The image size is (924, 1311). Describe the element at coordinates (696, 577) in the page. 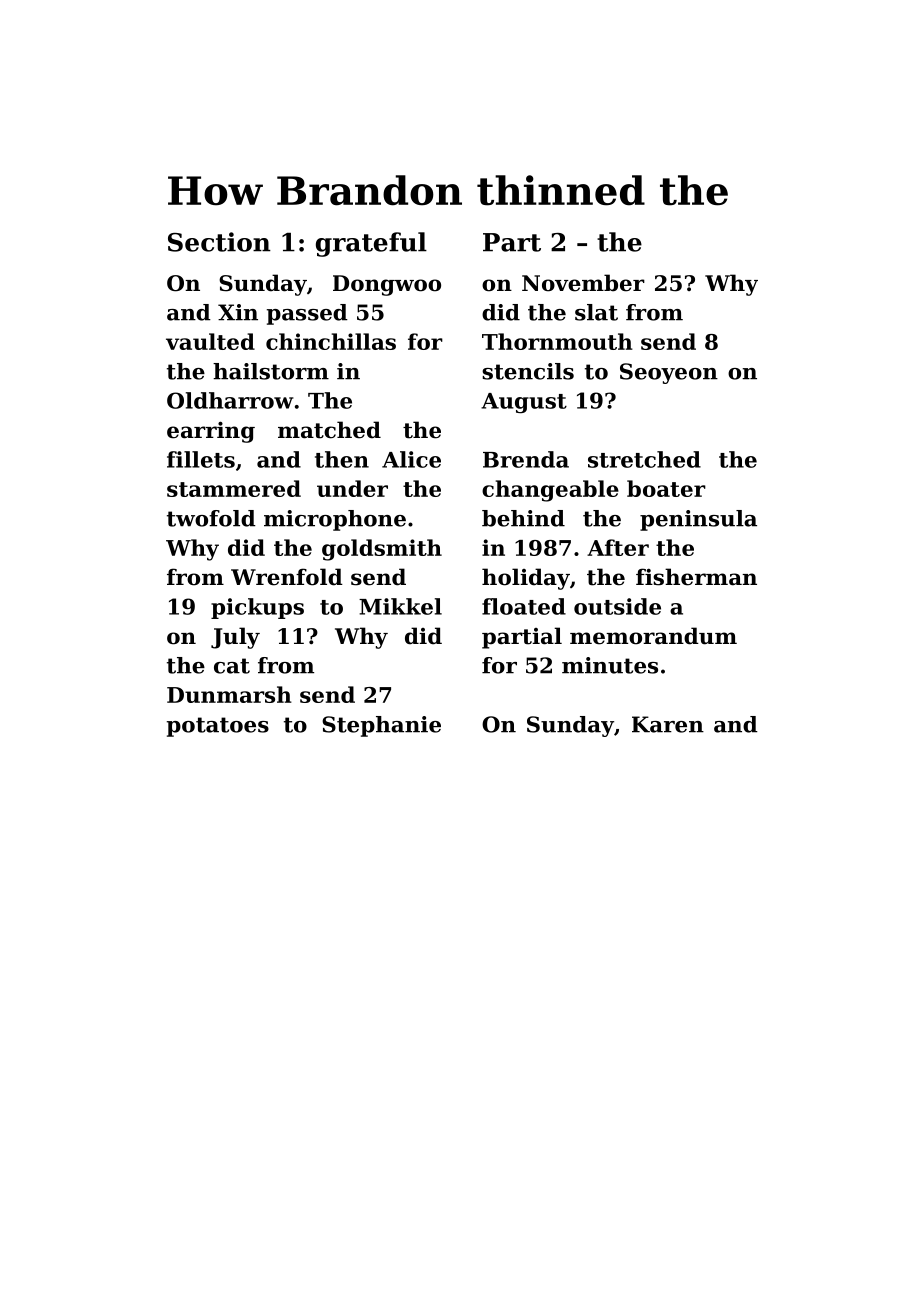

I see `fisherman` at that location.
